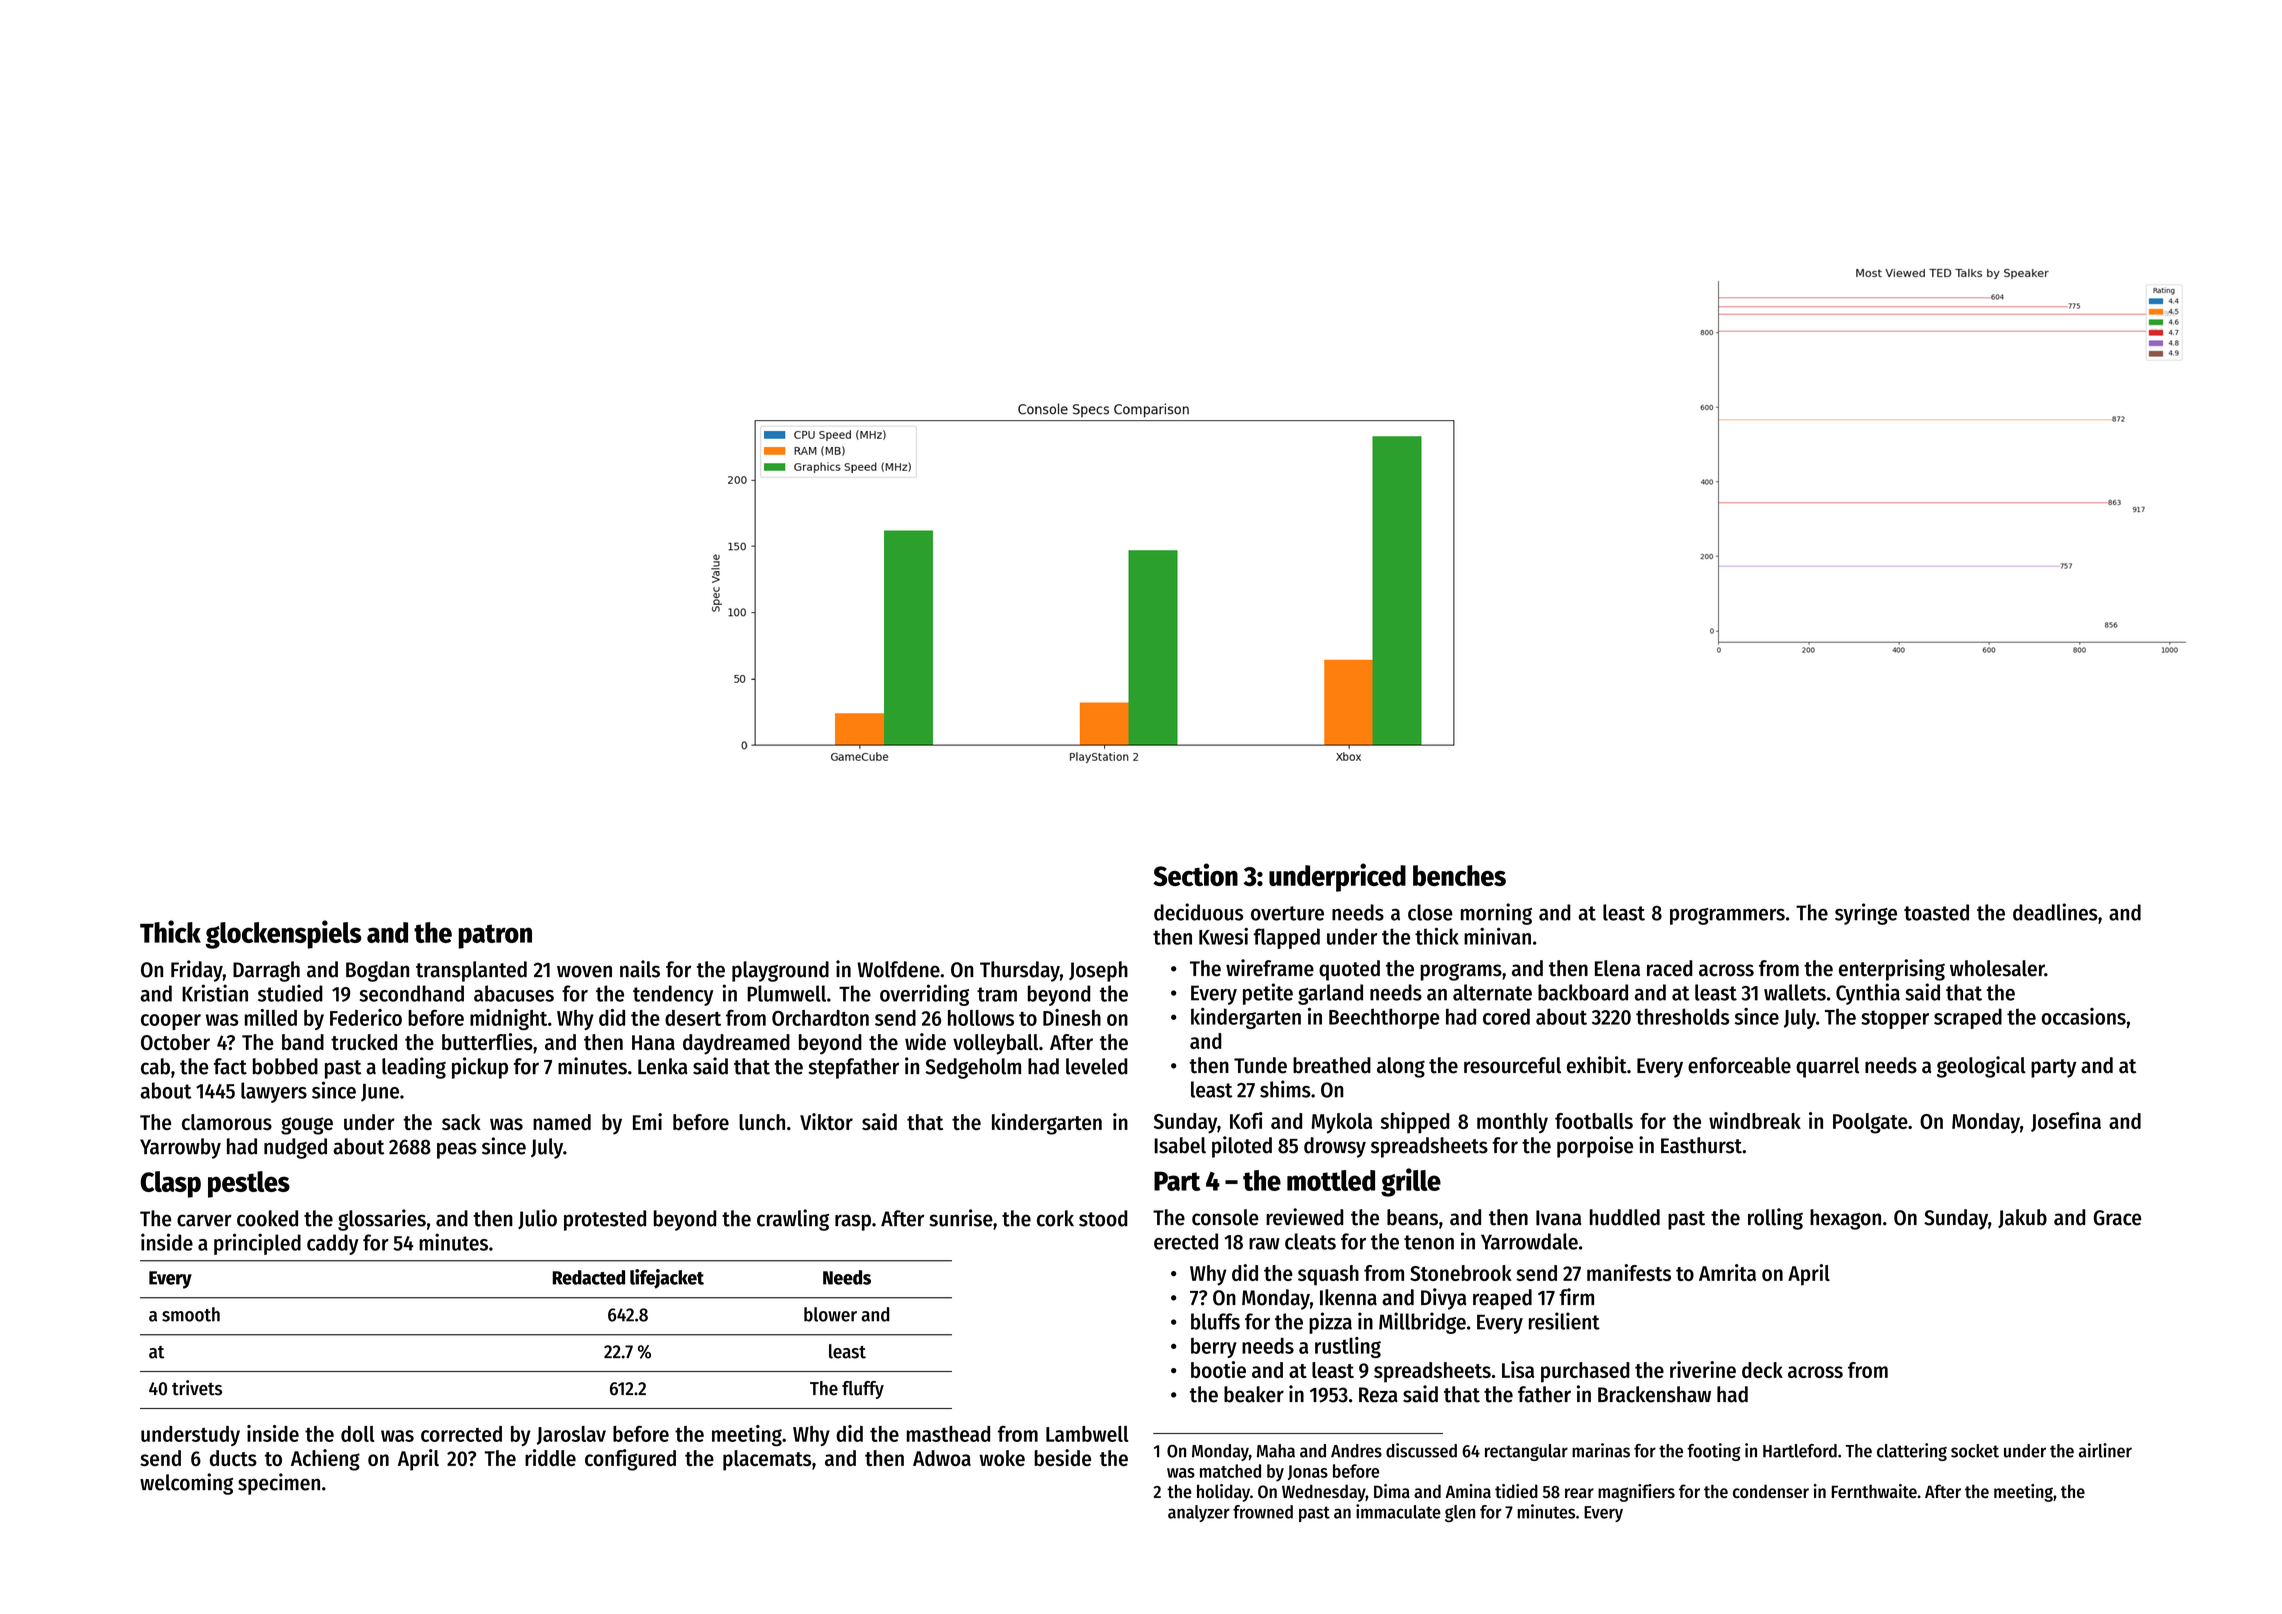  I want to click on doll, so click(358, 1434).
